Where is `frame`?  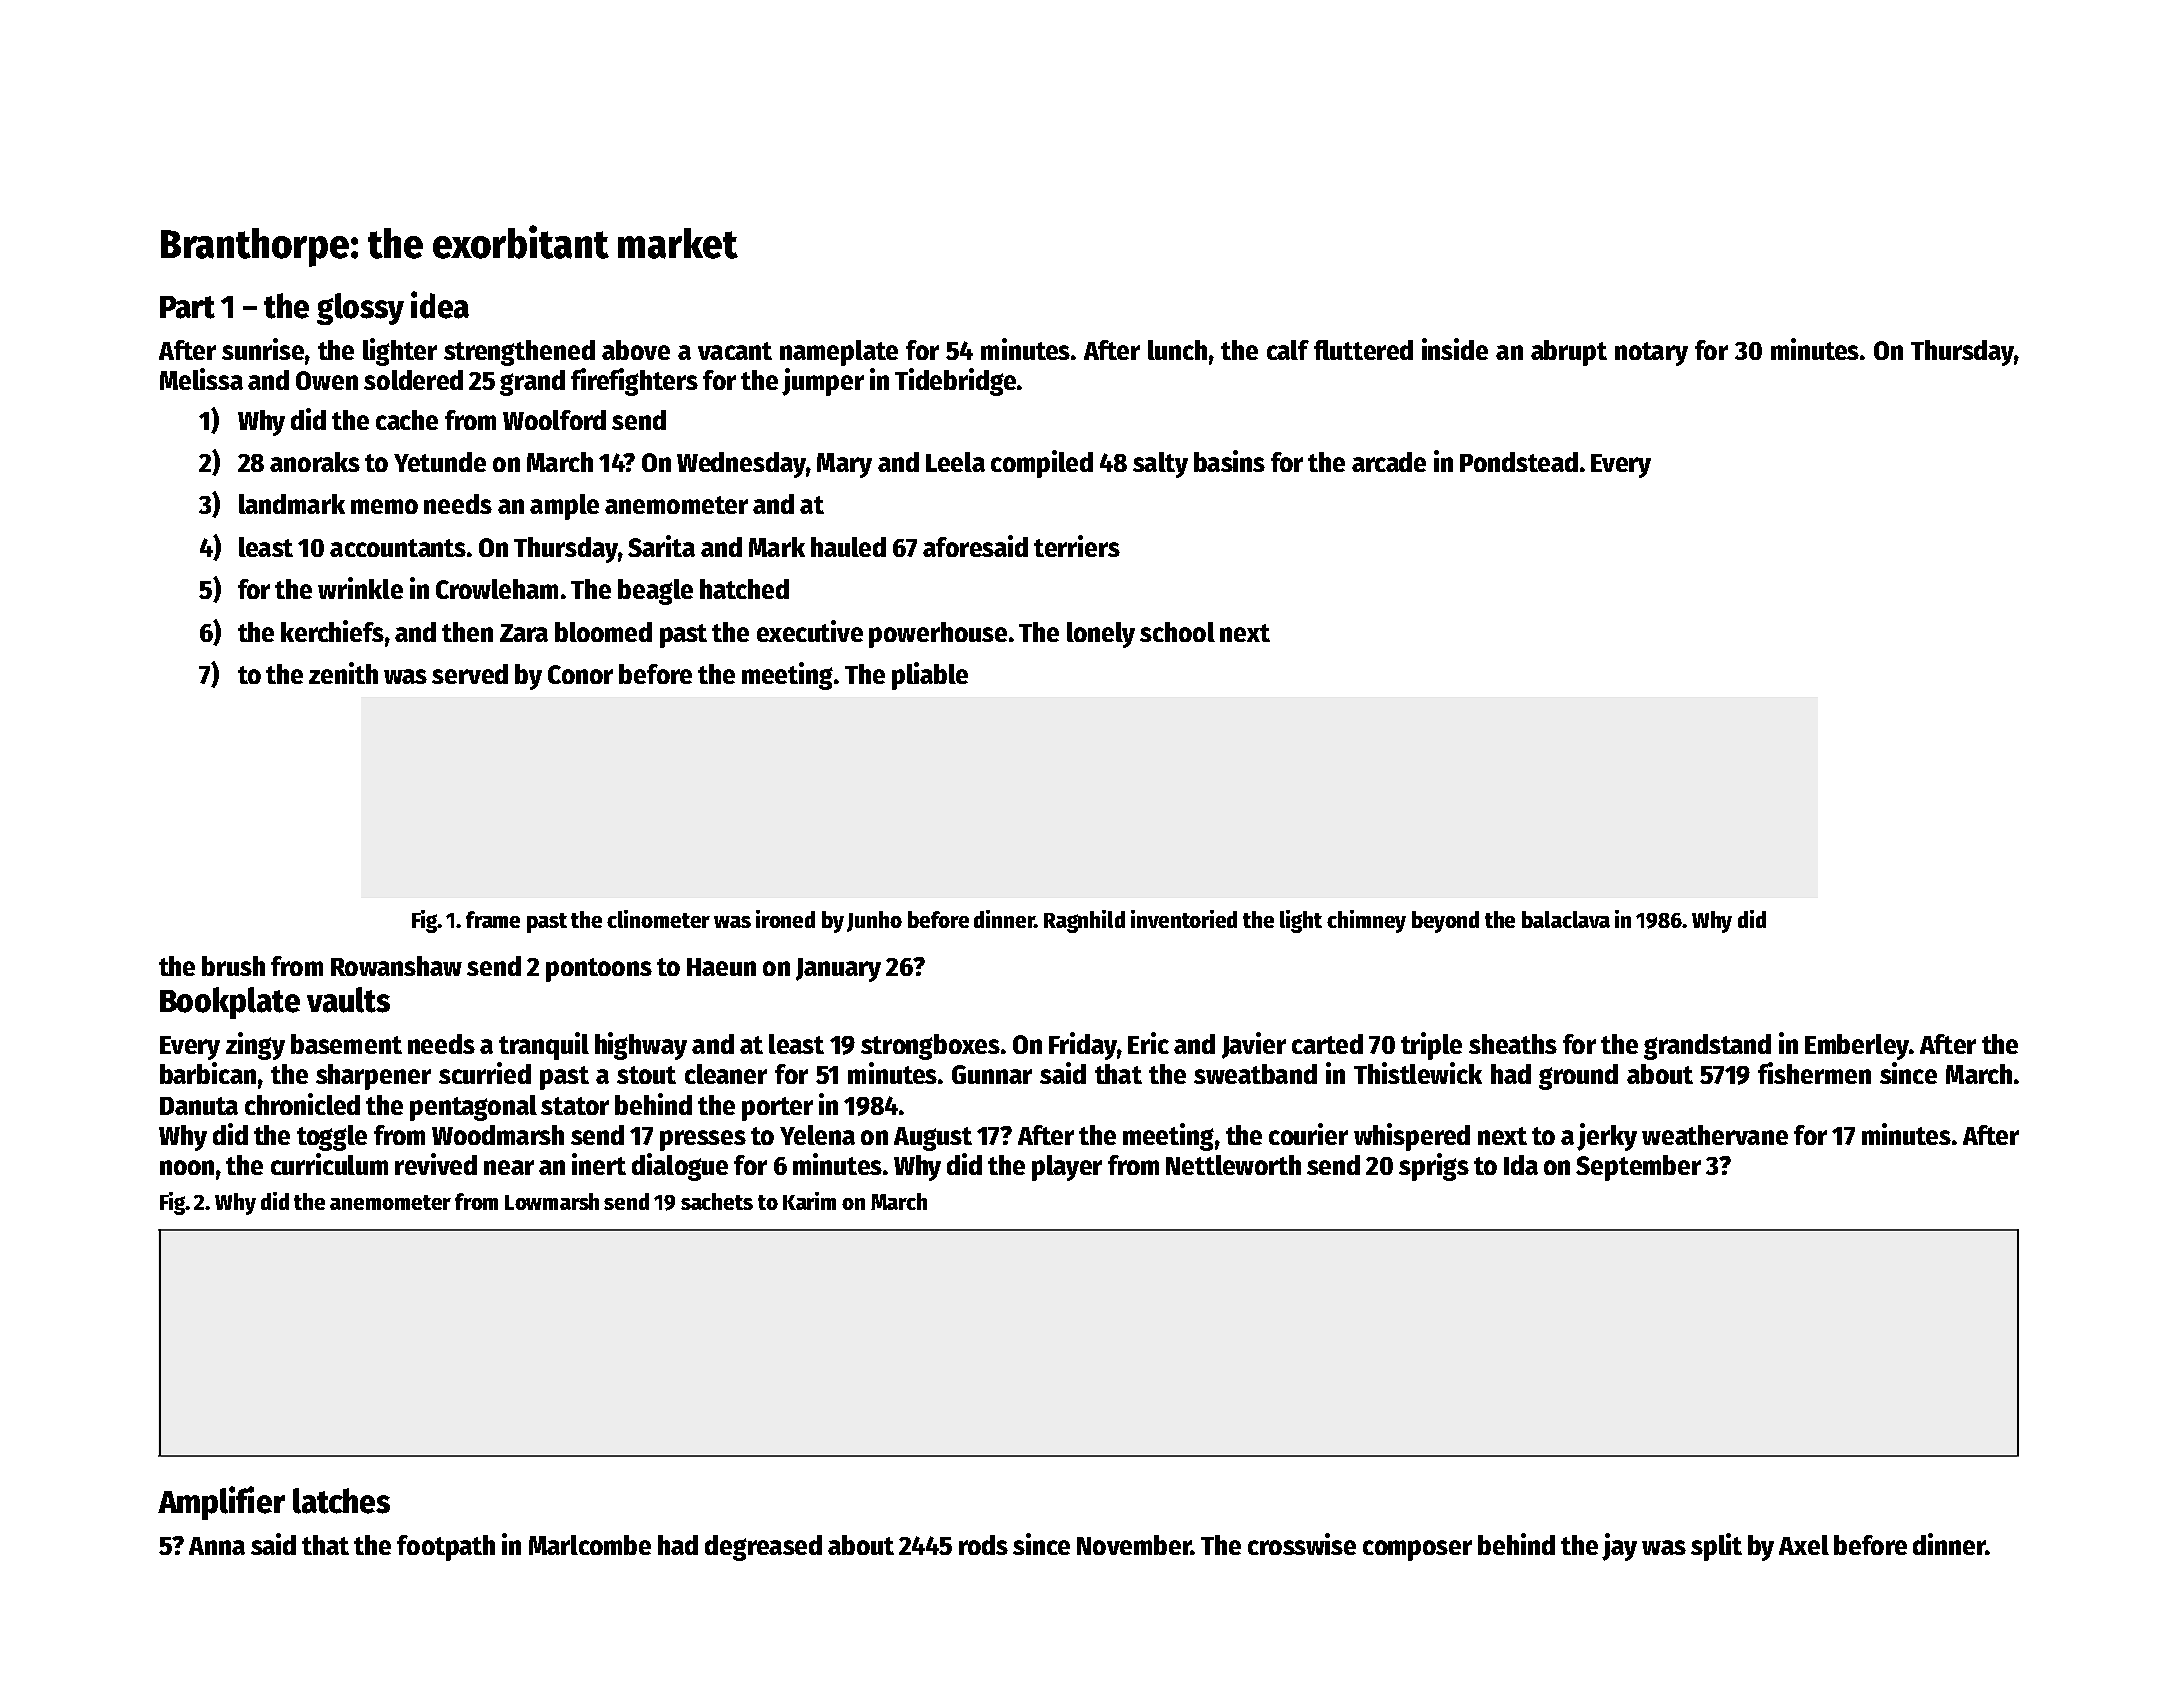
frame is located at coordinates (493, 919).
